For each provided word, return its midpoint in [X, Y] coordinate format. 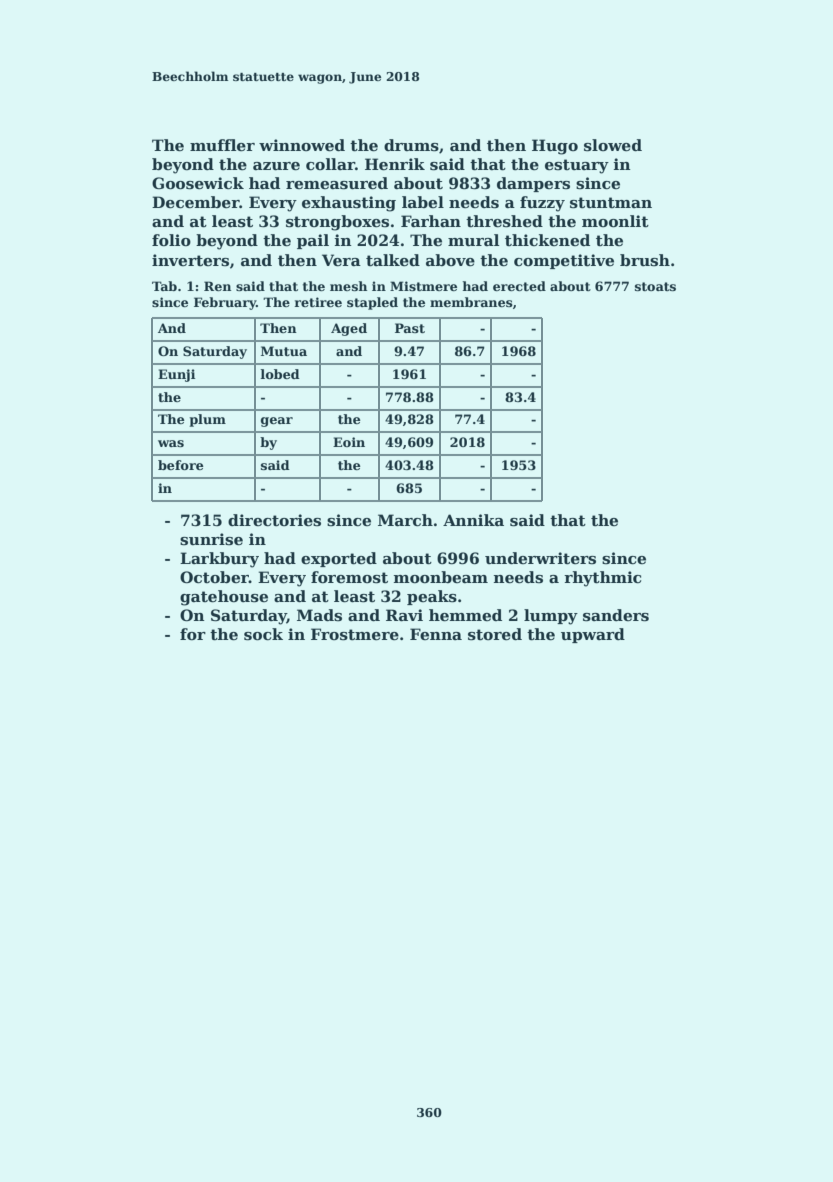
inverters [190, 260]
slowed [613, 145]
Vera [341, 260]
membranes [471, 302]
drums [411, 145]
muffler [222, 145]
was [171, 443]
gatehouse [224, 598]
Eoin [349, 442]
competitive [564, 261]
